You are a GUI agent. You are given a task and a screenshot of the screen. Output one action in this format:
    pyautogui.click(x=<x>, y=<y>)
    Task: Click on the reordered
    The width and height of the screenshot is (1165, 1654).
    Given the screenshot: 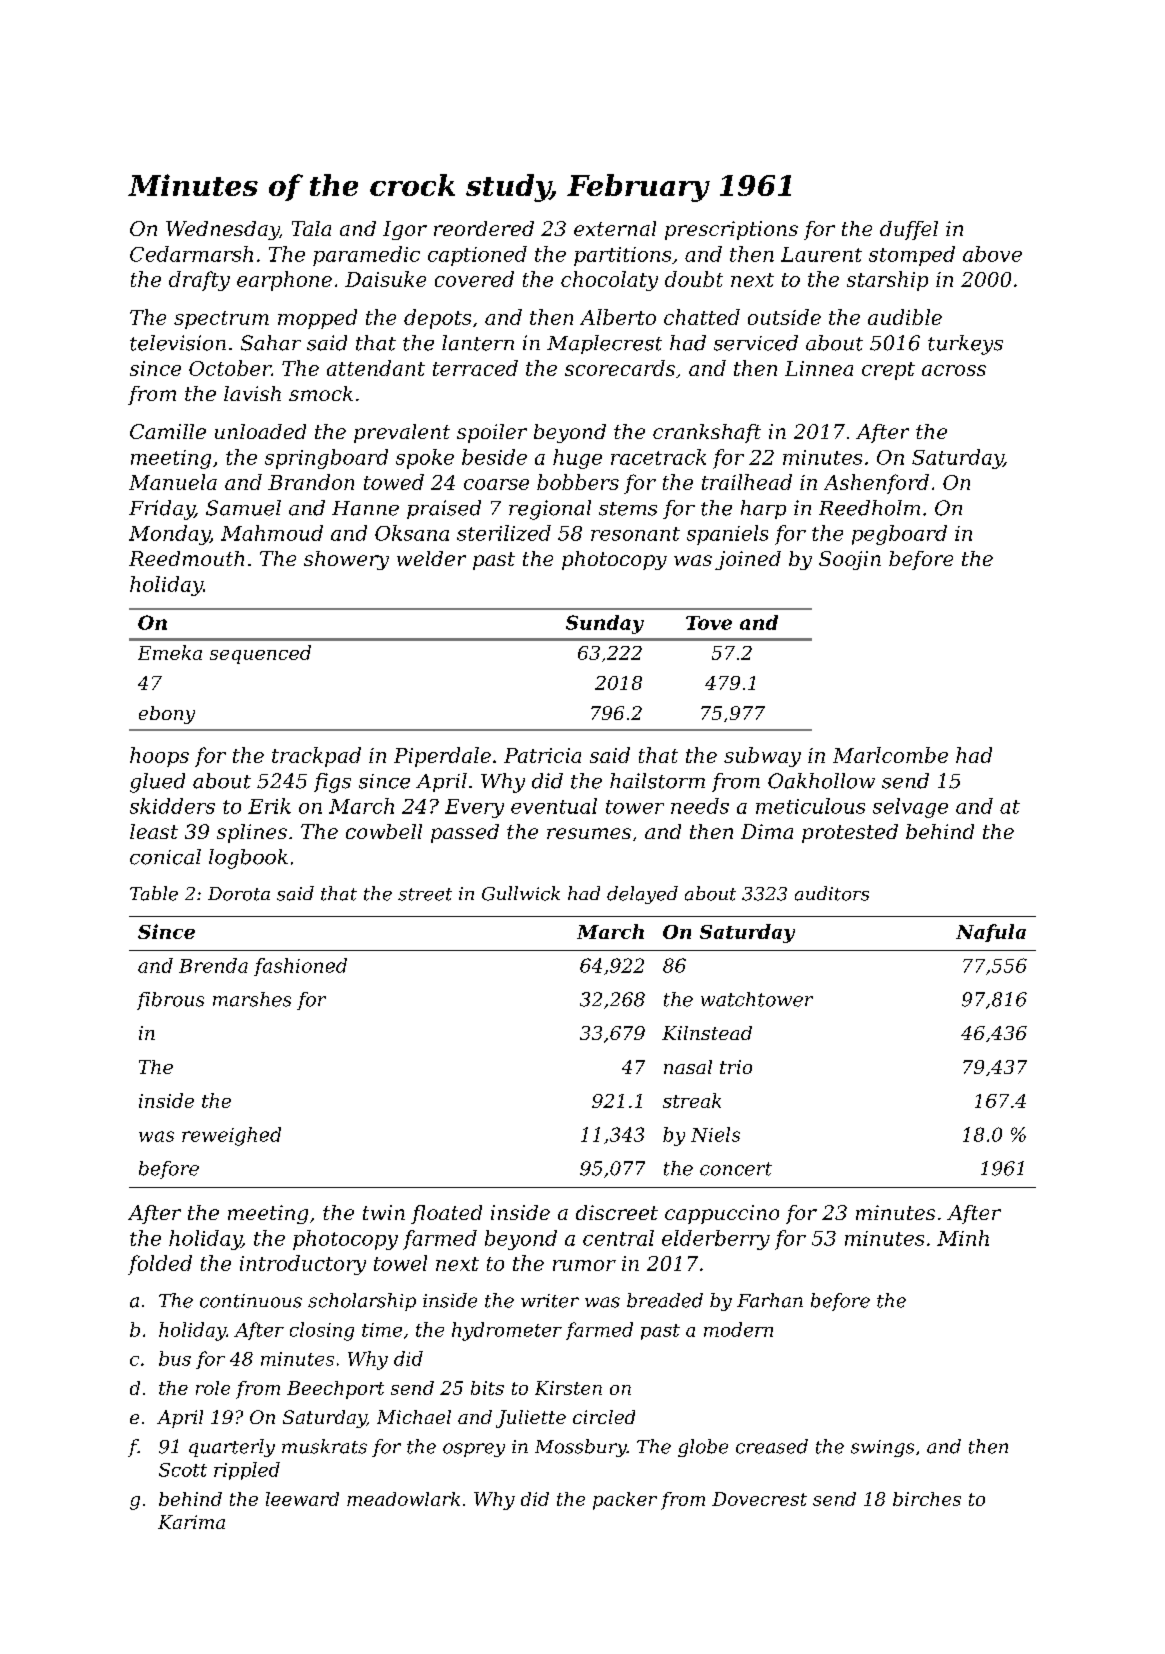 What is the action you would take?
    pyautogui.click(x=484, y=228)
